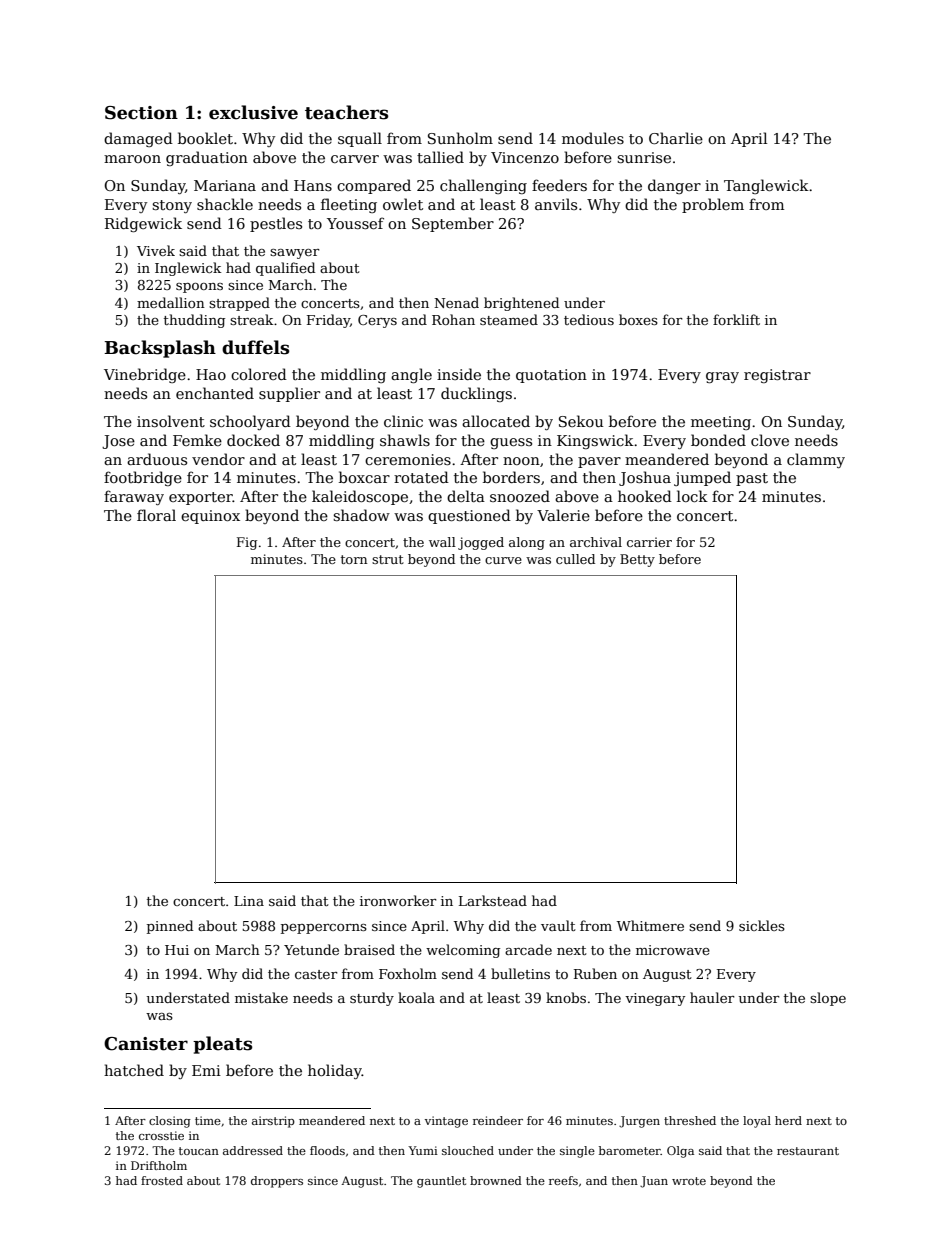 The width and height of the screenshot is (952, 1233). What do you see at coordinates (762, 925) in the screenshot?
I see `sickles` at bounding box center [762, 925].
